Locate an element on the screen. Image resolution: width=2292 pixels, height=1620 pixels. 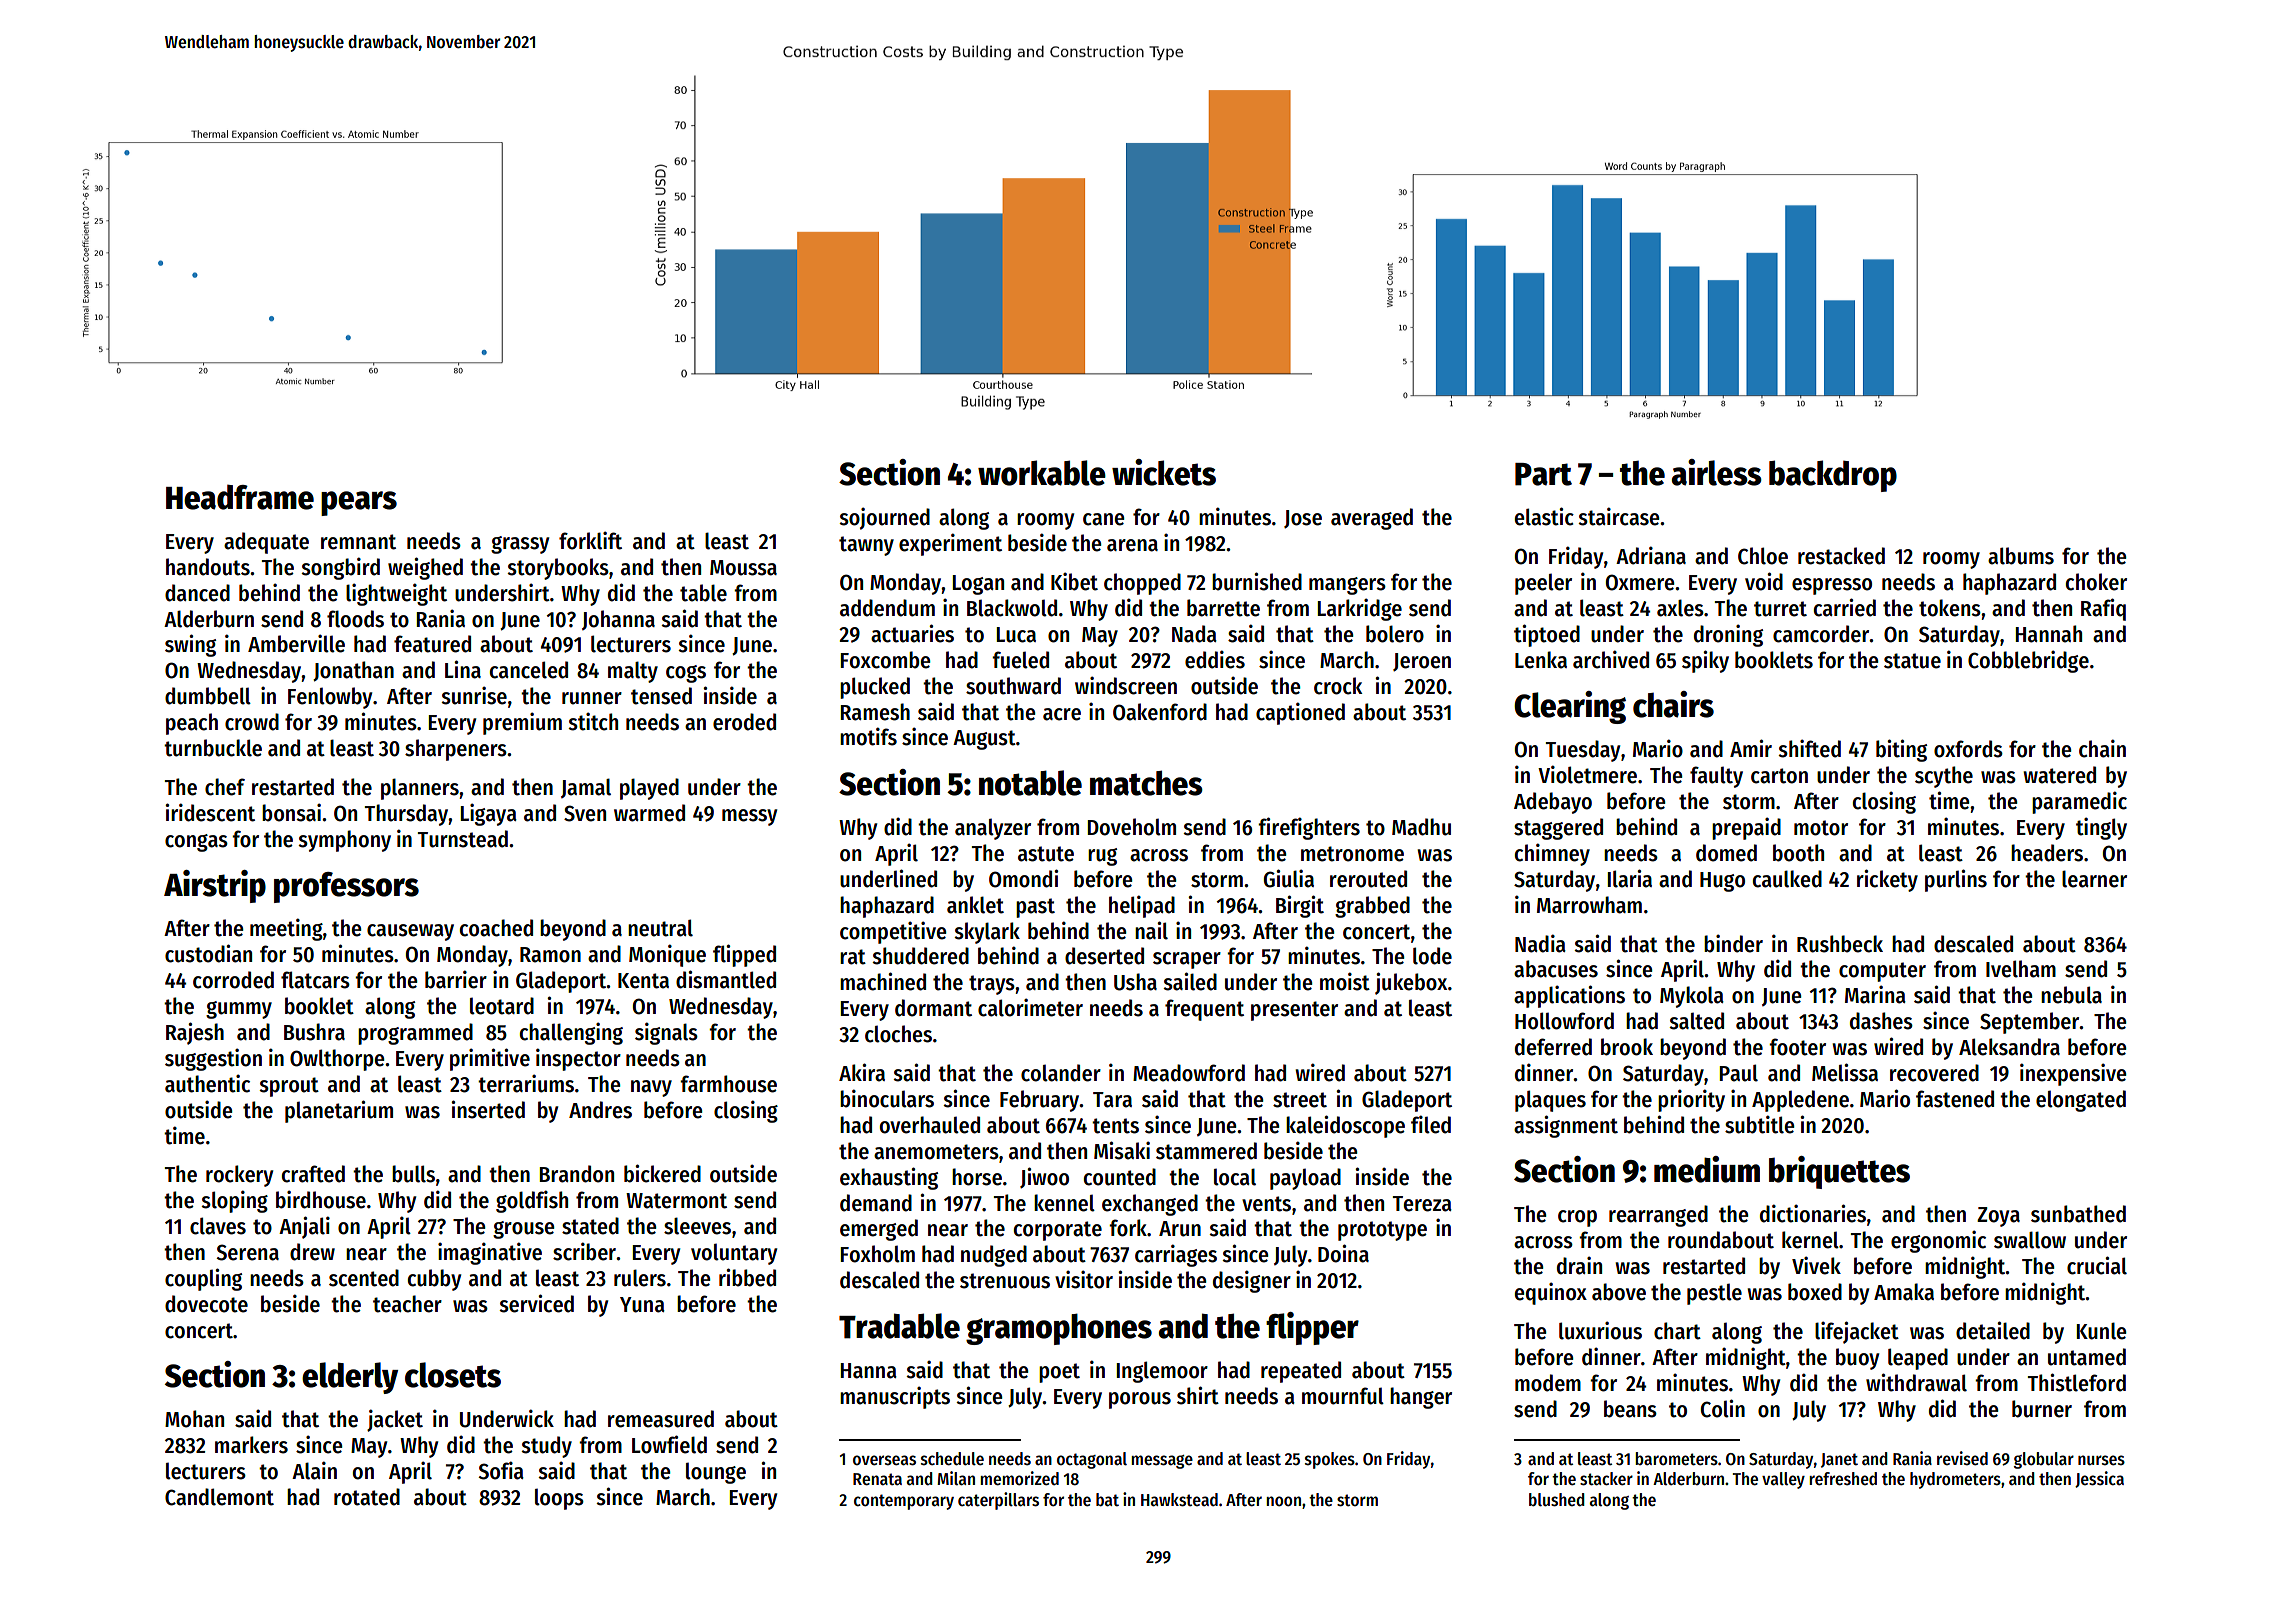
handouts is located at coordinates (208, 567).
